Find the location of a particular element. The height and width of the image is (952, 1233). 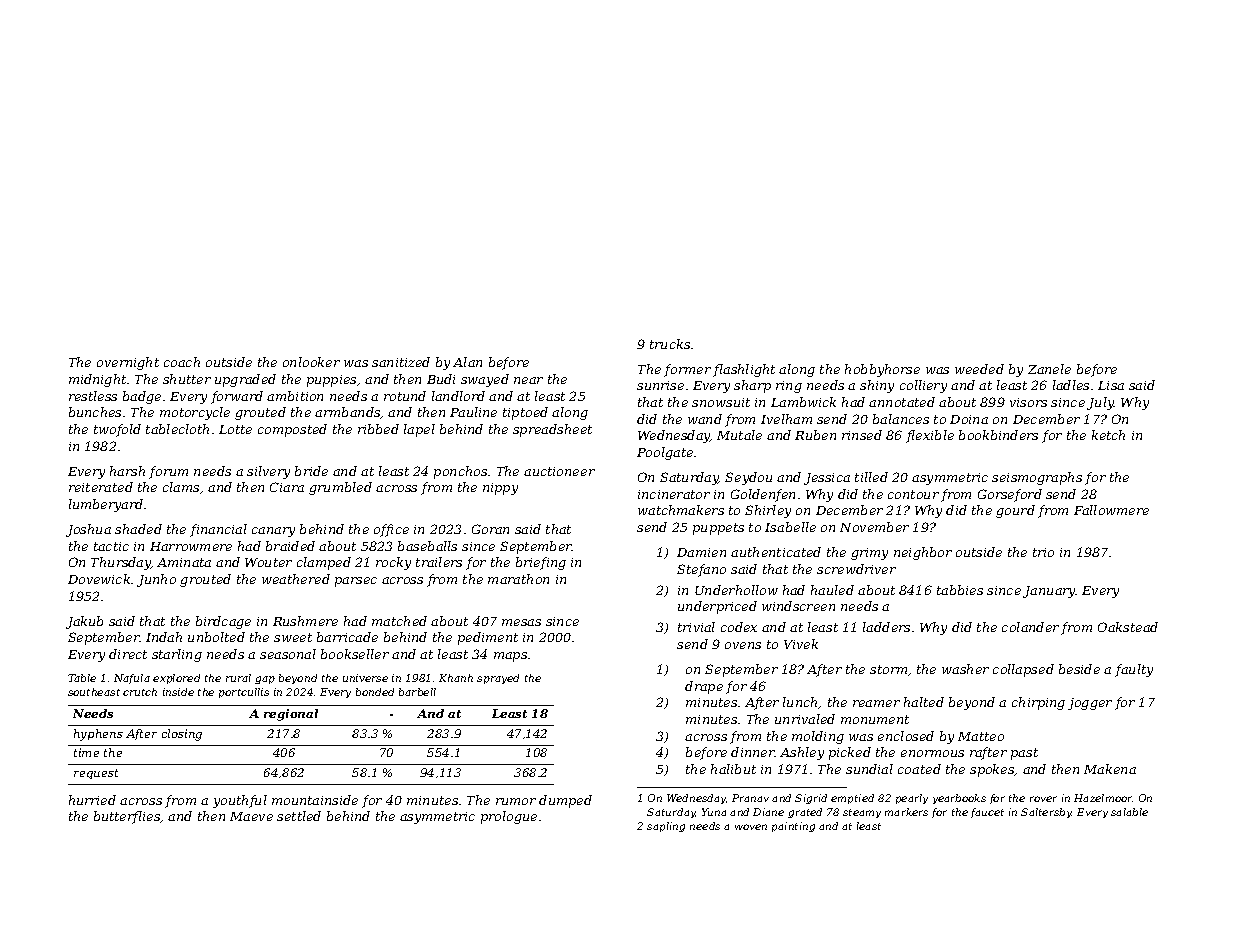

Maeve is located at coordinates (251, 816).
